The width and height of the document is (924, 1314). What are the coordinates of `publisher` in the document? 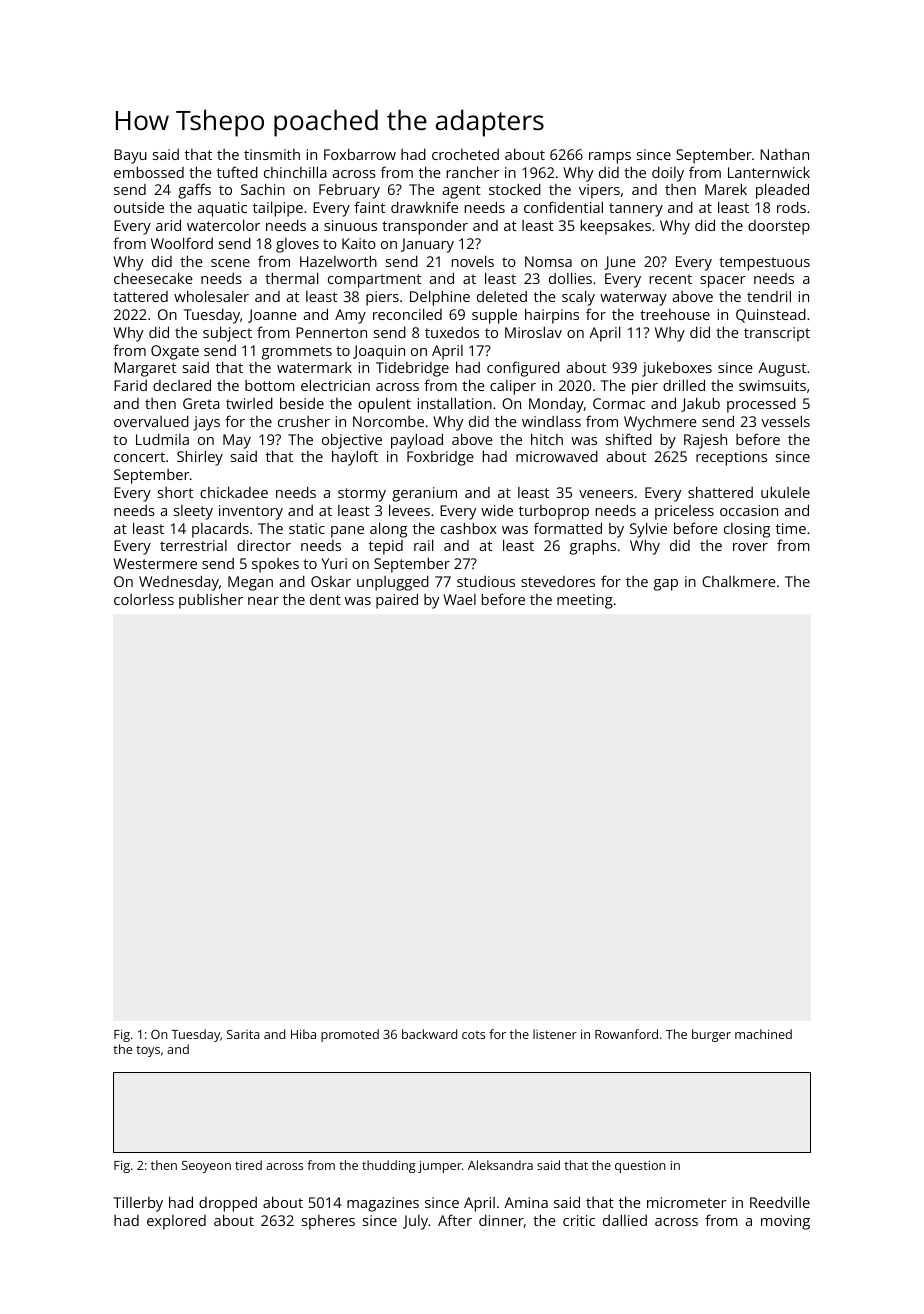 It's located at (211, 601).
